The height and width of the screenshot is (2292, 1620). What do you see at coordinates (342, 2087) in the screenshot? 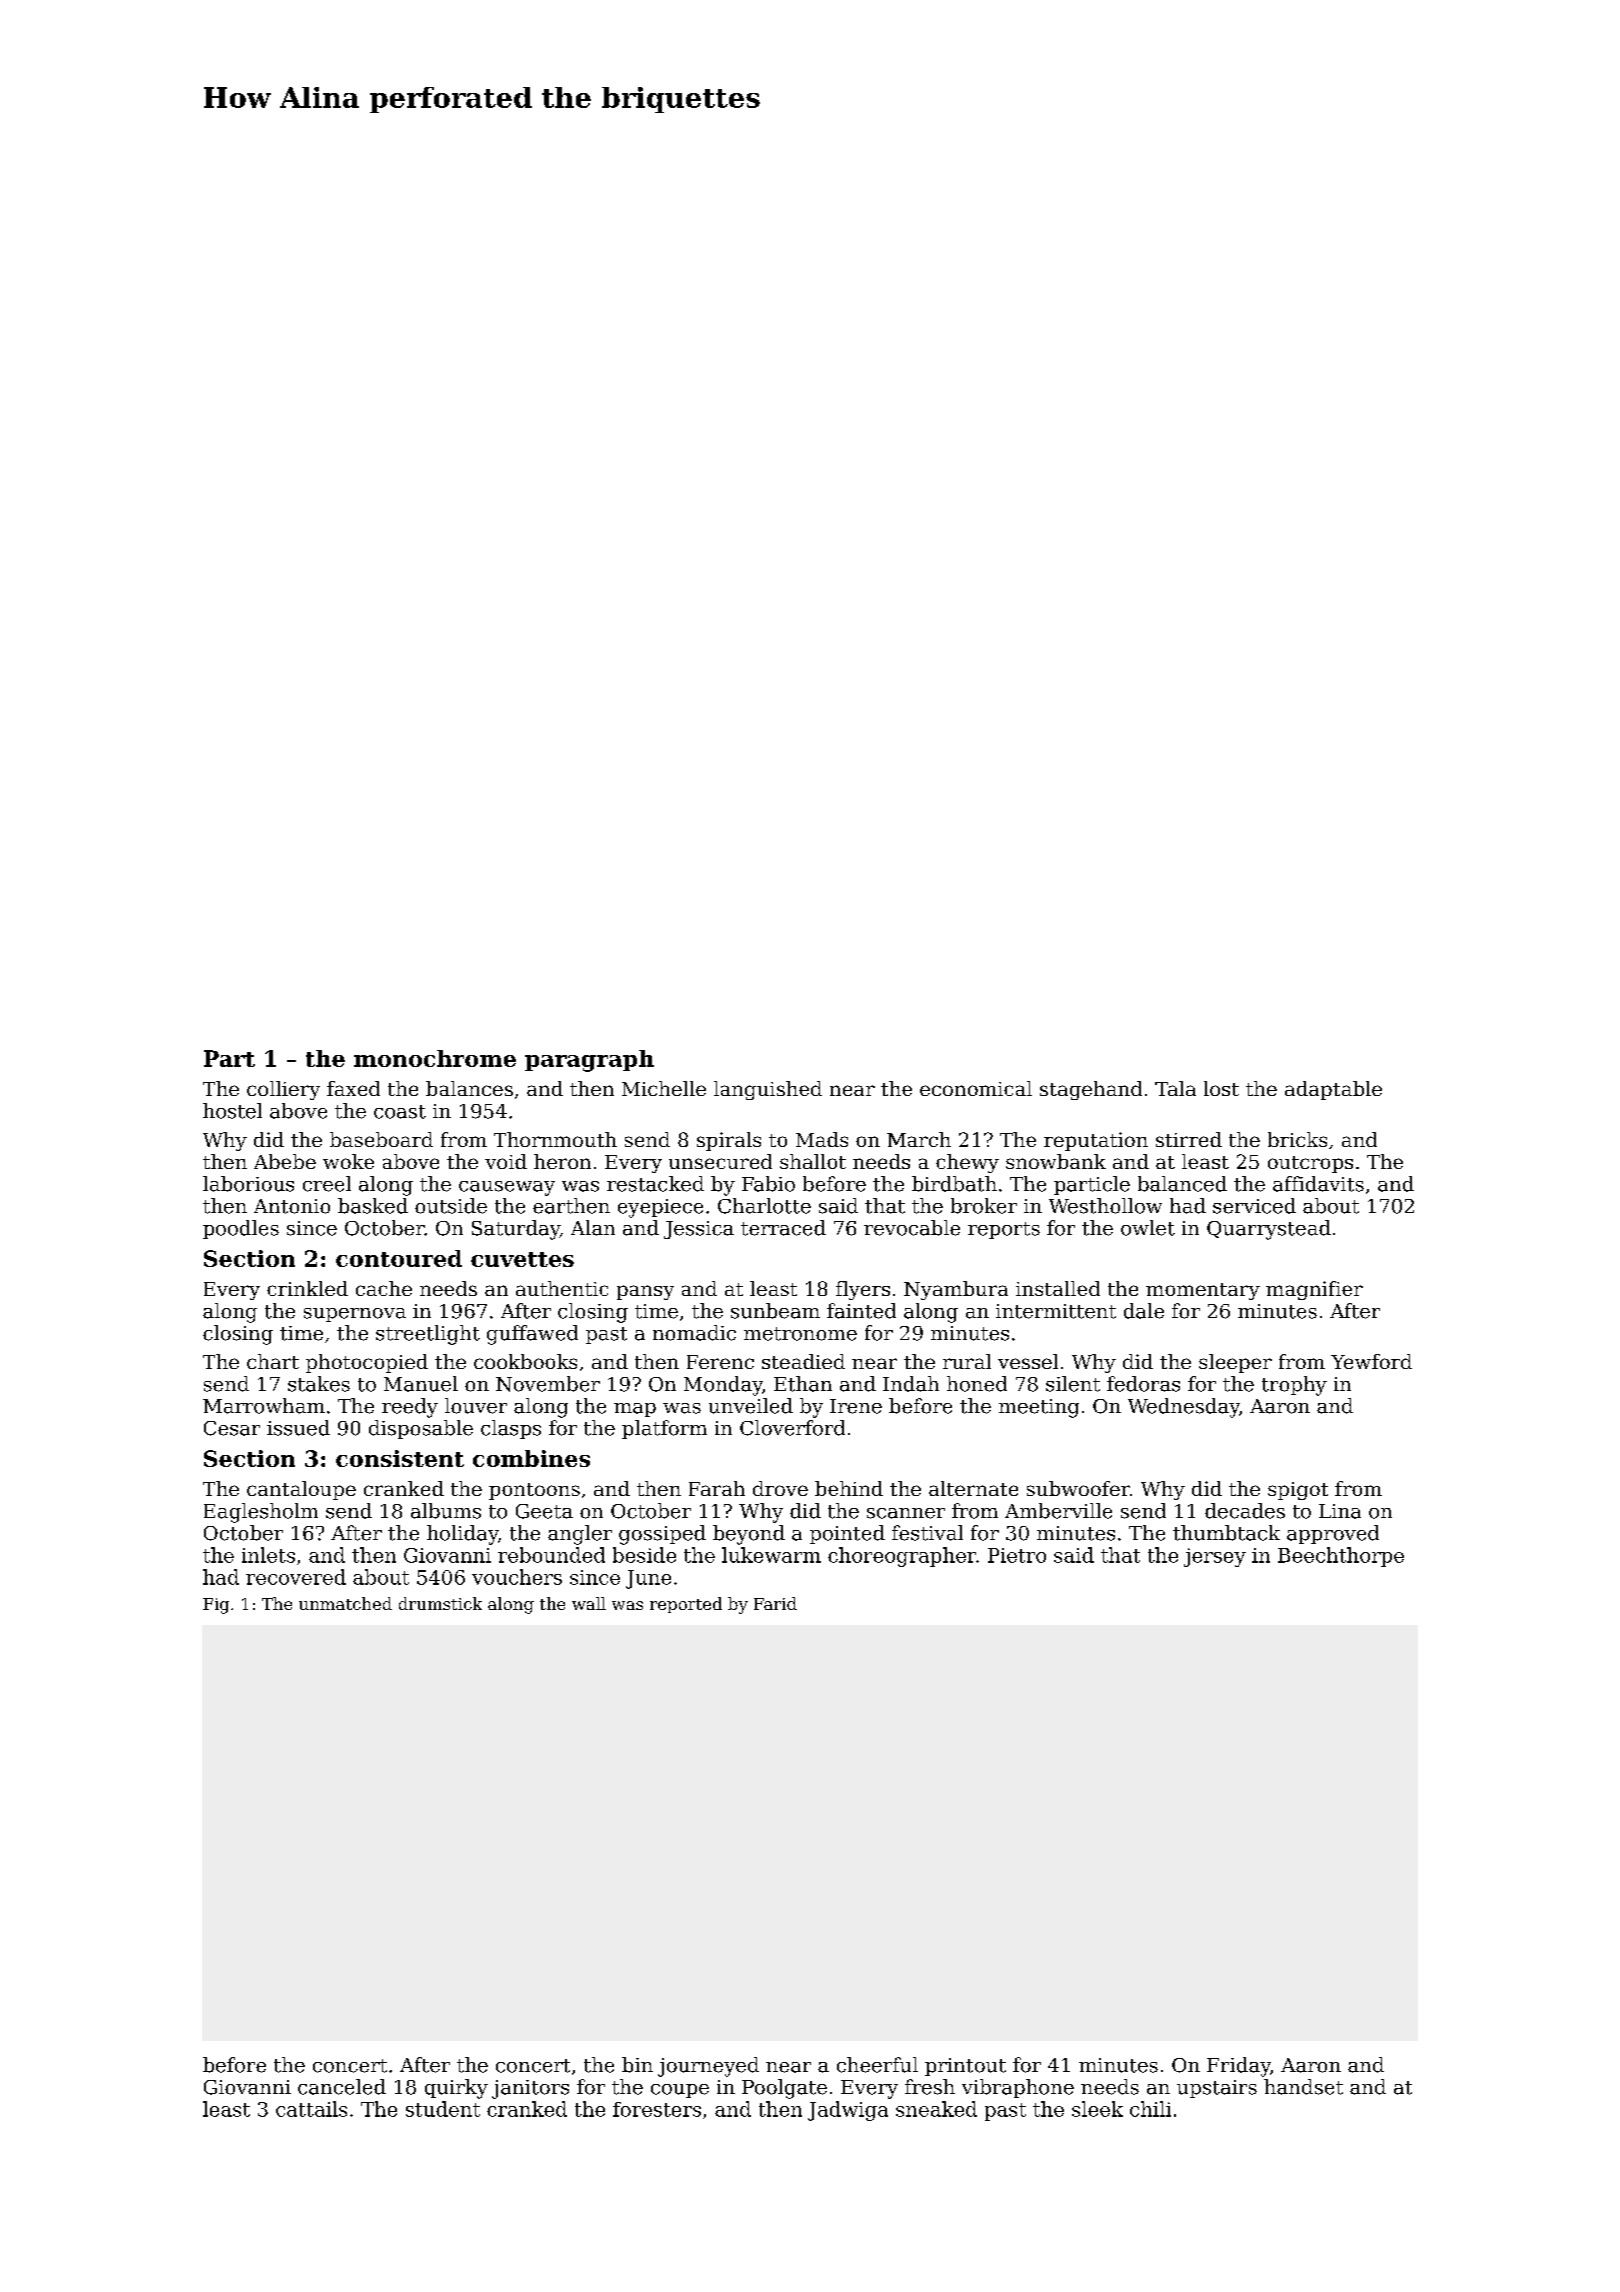
I see `canceled` at bounding box center [342, 2087].
